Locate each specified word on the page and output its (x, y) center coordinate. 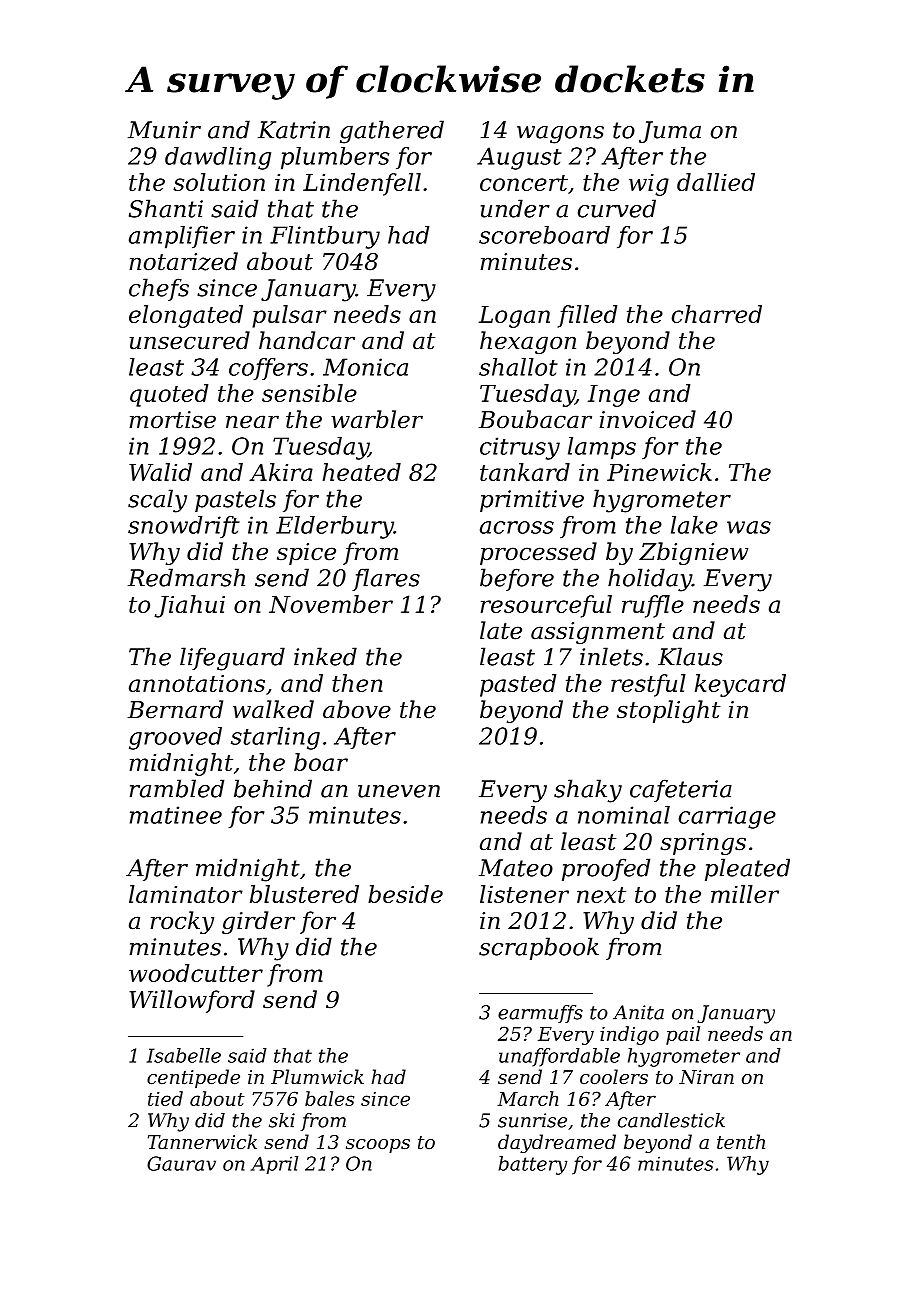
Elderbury (335, 527)
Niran (706, 1077)
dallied (716, 182)
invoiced (648, 419)
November (331, 604)
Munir (164, 130)
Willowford (192, 1001)
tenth (741, 1141)
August (519, 158)
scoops (378, 1146)
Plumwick (317, 1076)
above (357, 709)
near (252, 422)
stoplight (668, 711)
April (274, 1165)
